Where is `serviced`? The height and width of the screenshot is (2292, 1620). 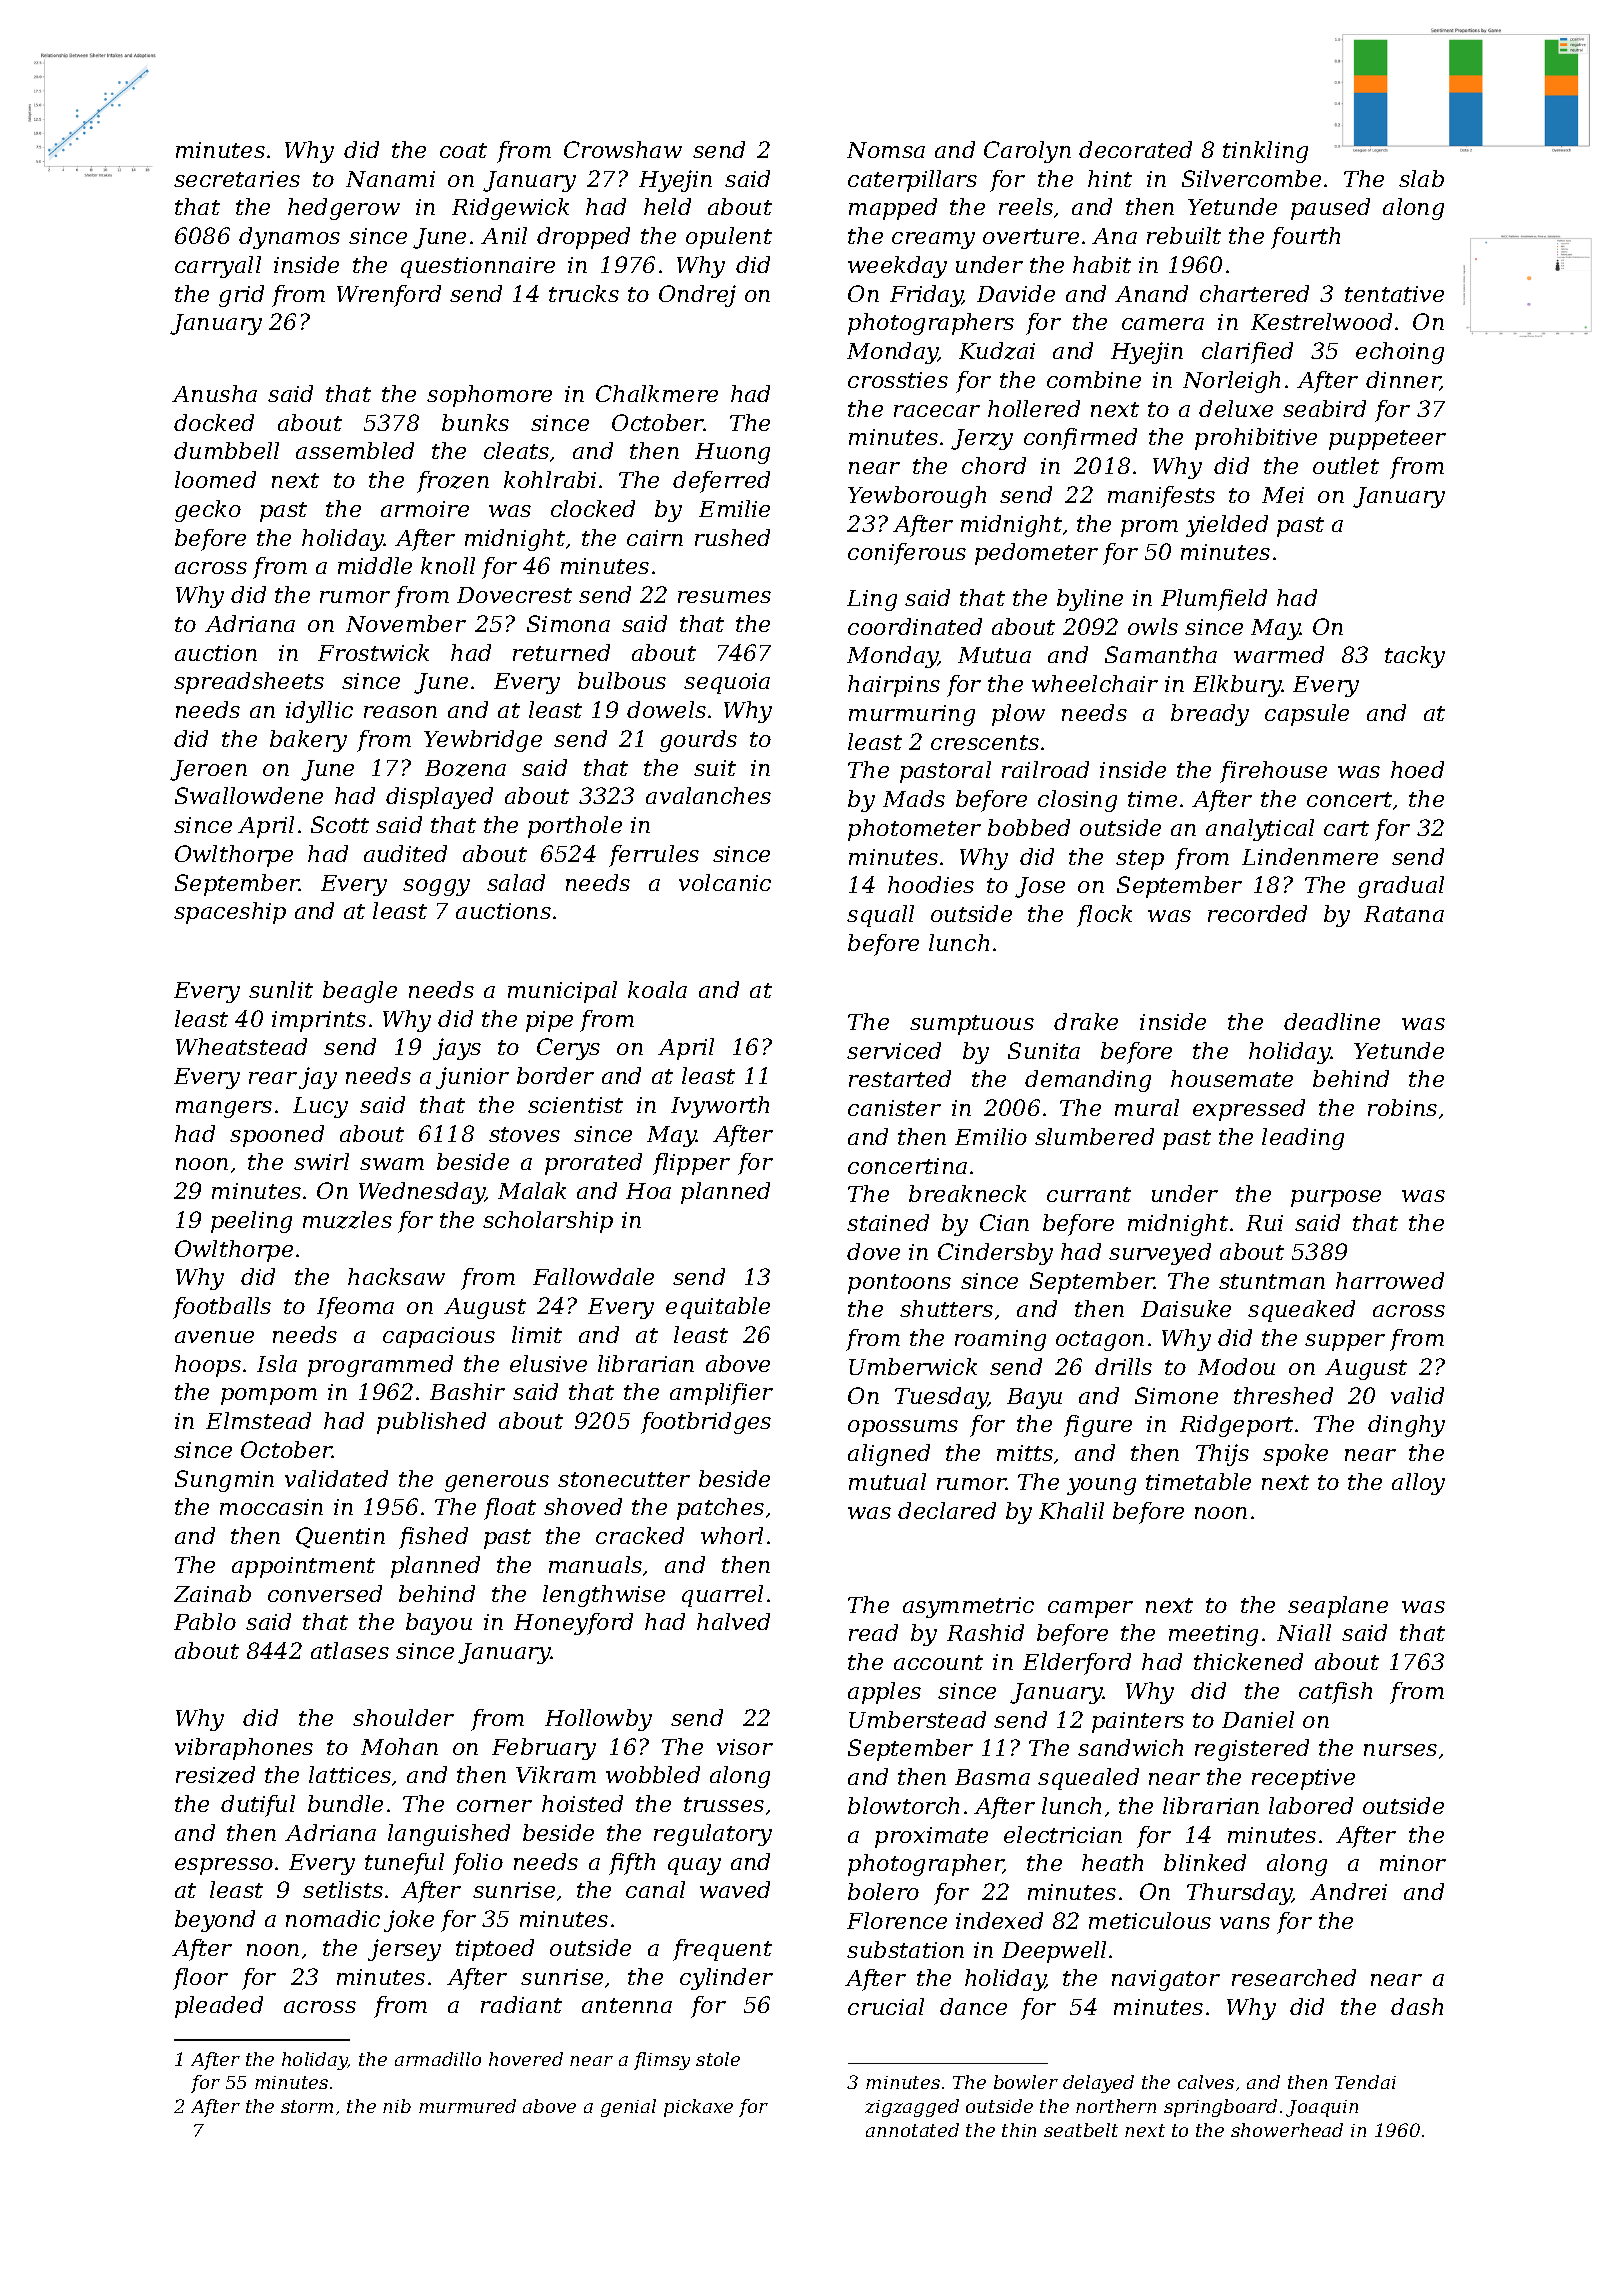
serviced is located at coordinates (894, 1050).
